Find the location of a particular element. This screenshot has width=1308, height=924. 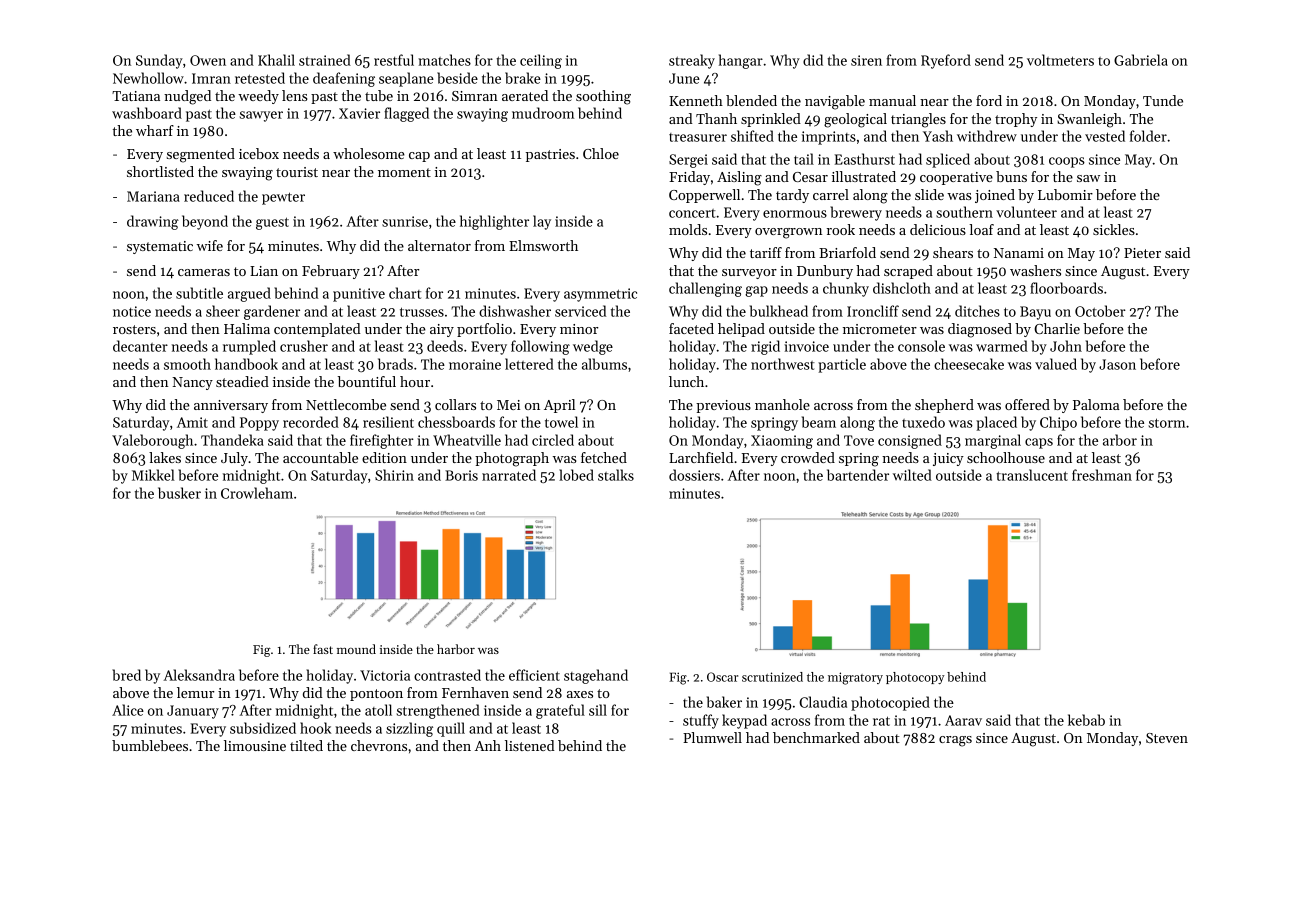

John is located at coordinates (1066, 346).
